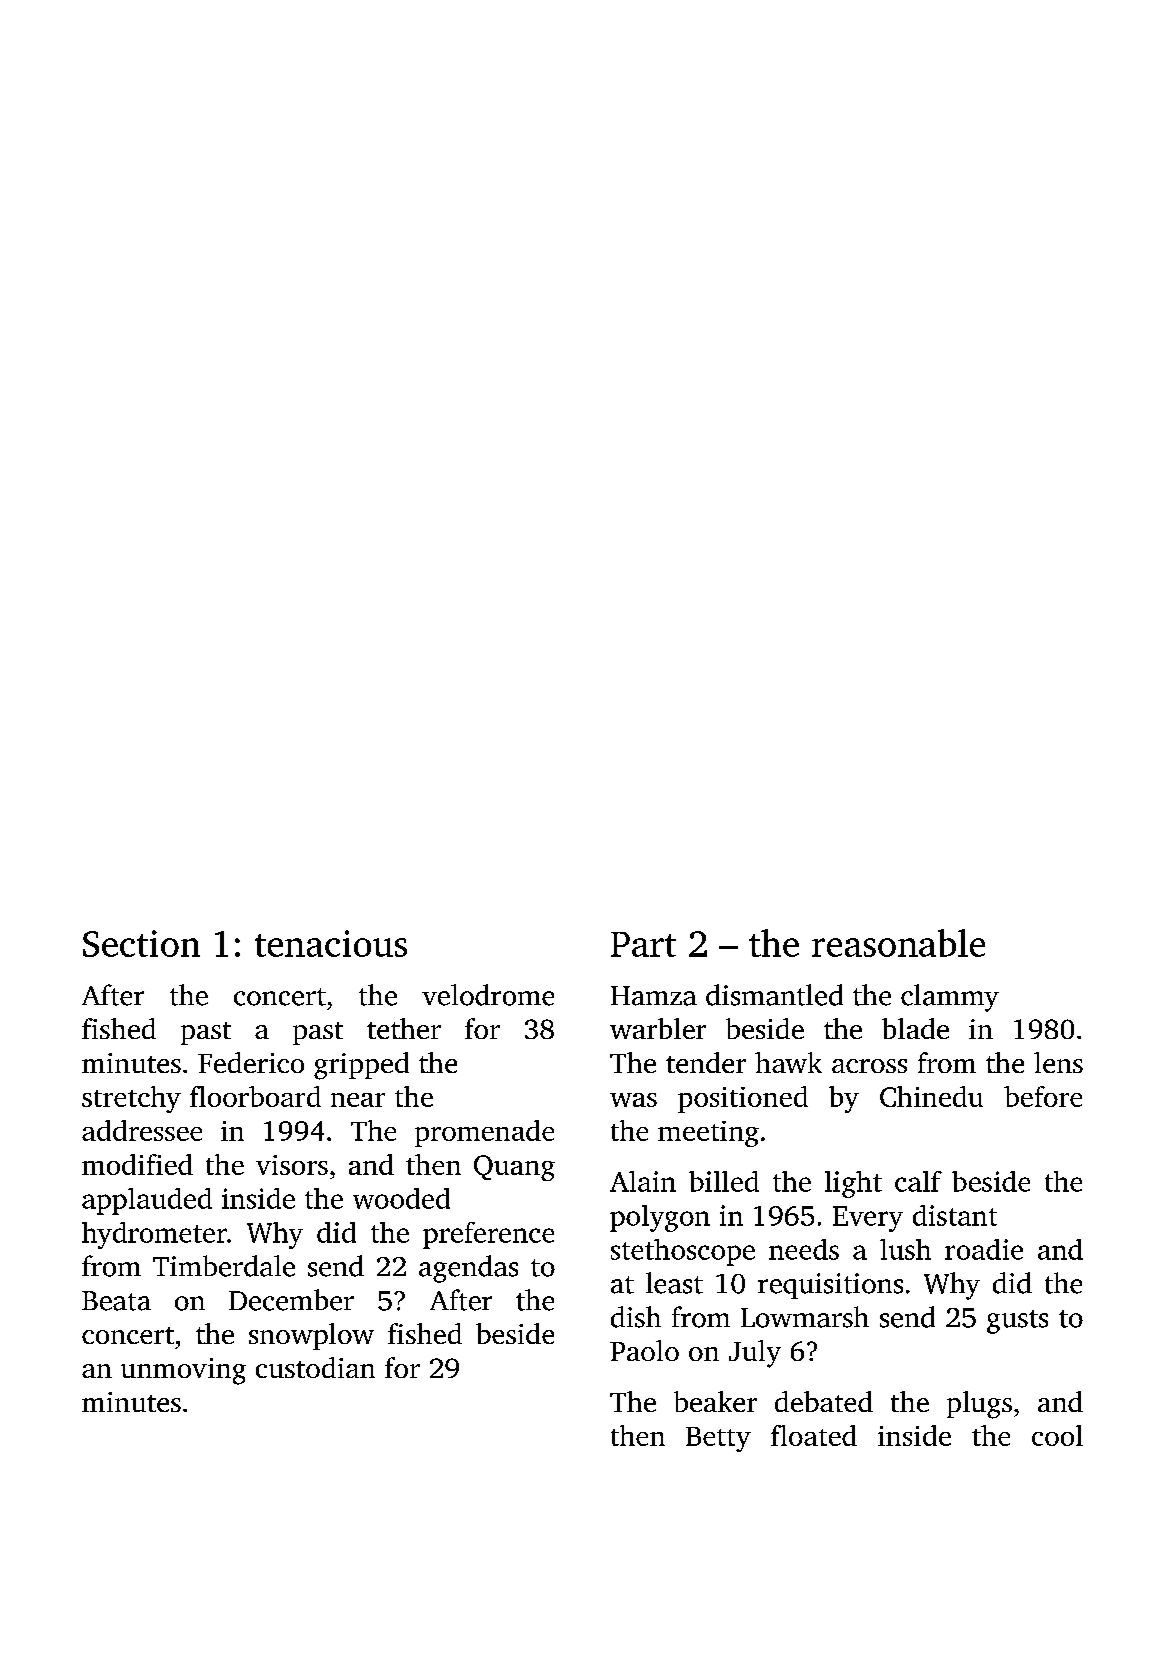 This screenshot has height=1654, width=1165. Describe the element at coordinates (1017, 1322) in the screenshot. I see `gusts` at that location.
